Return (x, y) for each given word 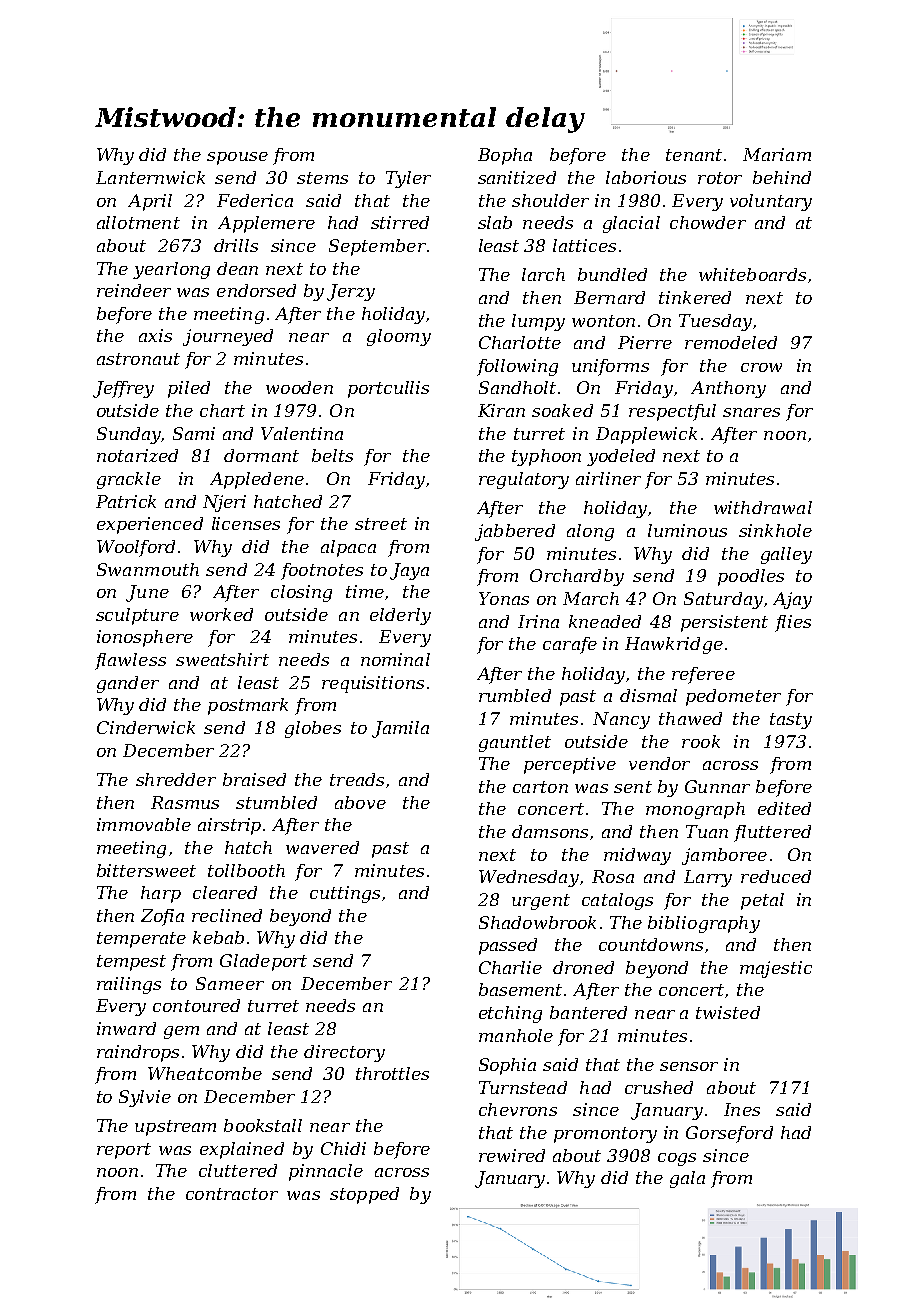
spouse (237, 158)
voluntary (771, 202)
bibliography (704, 924)
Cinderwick (146, 727)
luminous (687, 530)
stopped (364, 1195)
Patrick (126, 501)
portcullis (388, 389)
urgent (541, 902)
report (124, 1151)
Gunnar (717, 786)
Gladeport (263, 962)
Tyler (408, 179)
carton (540, 787)
